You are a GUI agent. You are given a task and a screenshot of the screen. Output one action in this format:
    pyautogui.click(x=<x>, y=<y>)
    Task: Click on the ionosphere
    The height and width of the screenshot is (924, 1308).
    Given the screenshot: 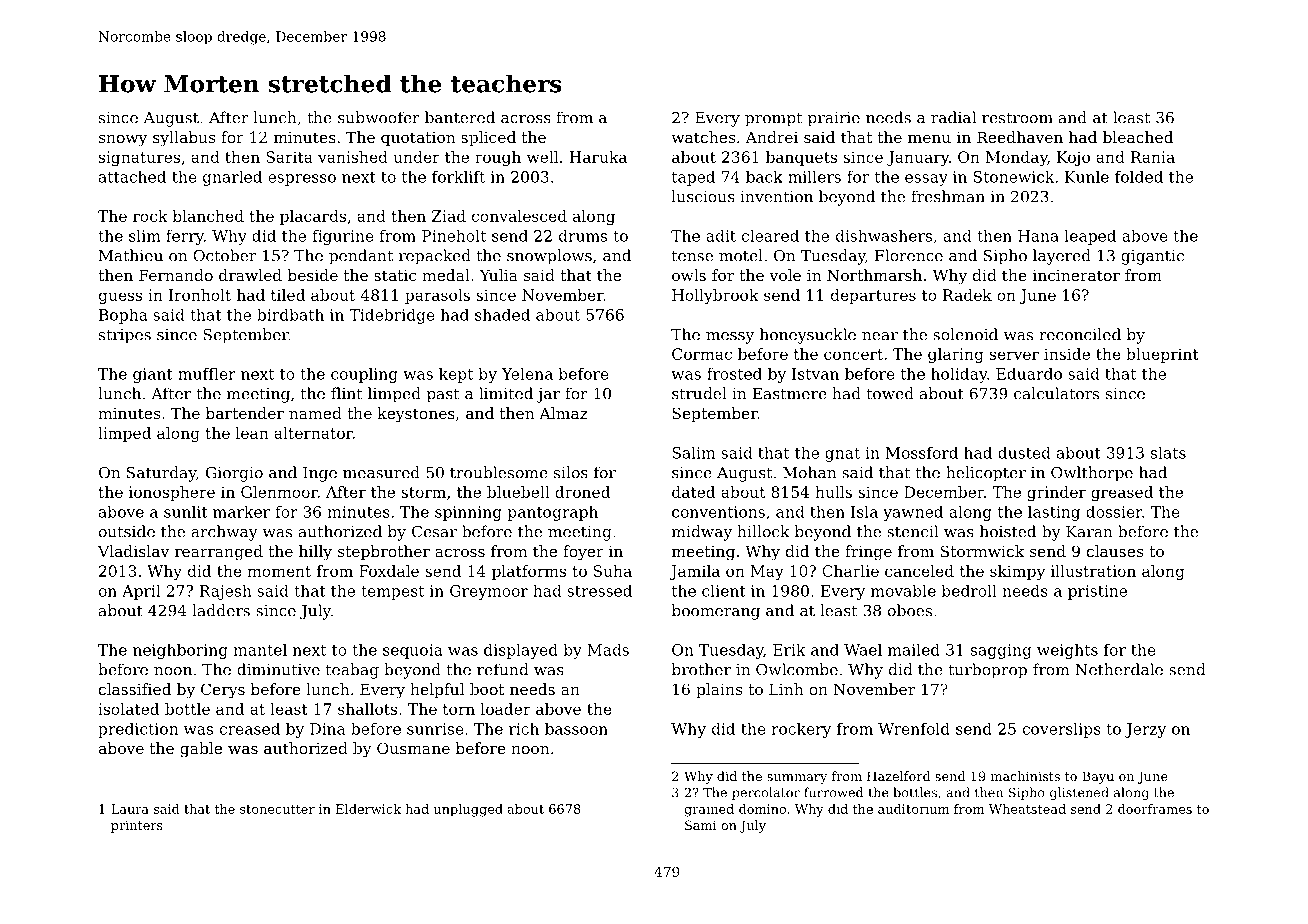 What is the action you would take?
    pyautogui.click(x=172, y=493)
